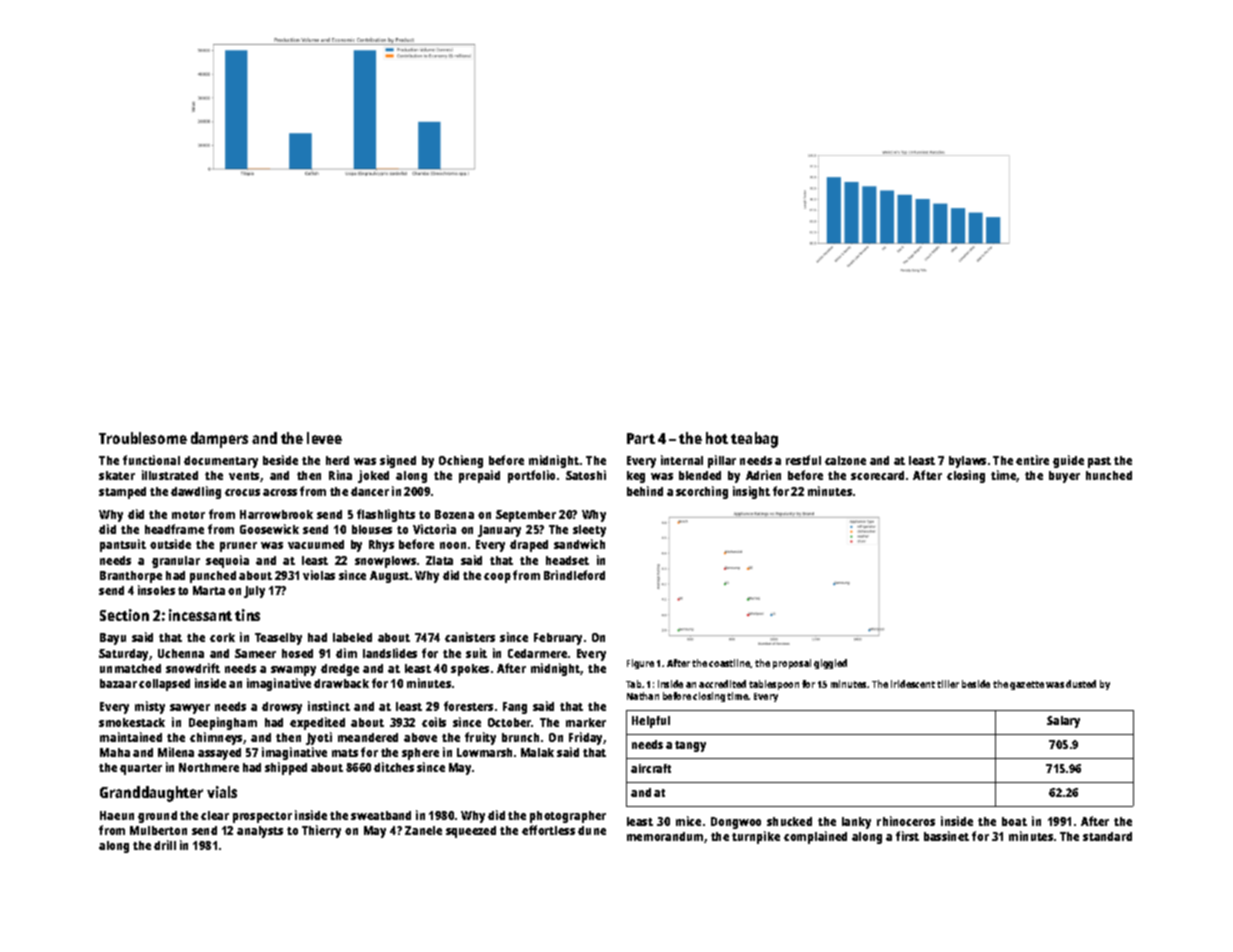 The image size is (1233, 952). What do you see at coordinates (722, 461) in the screenshot?
I see `pillar` at bounding box center [722, 461].
